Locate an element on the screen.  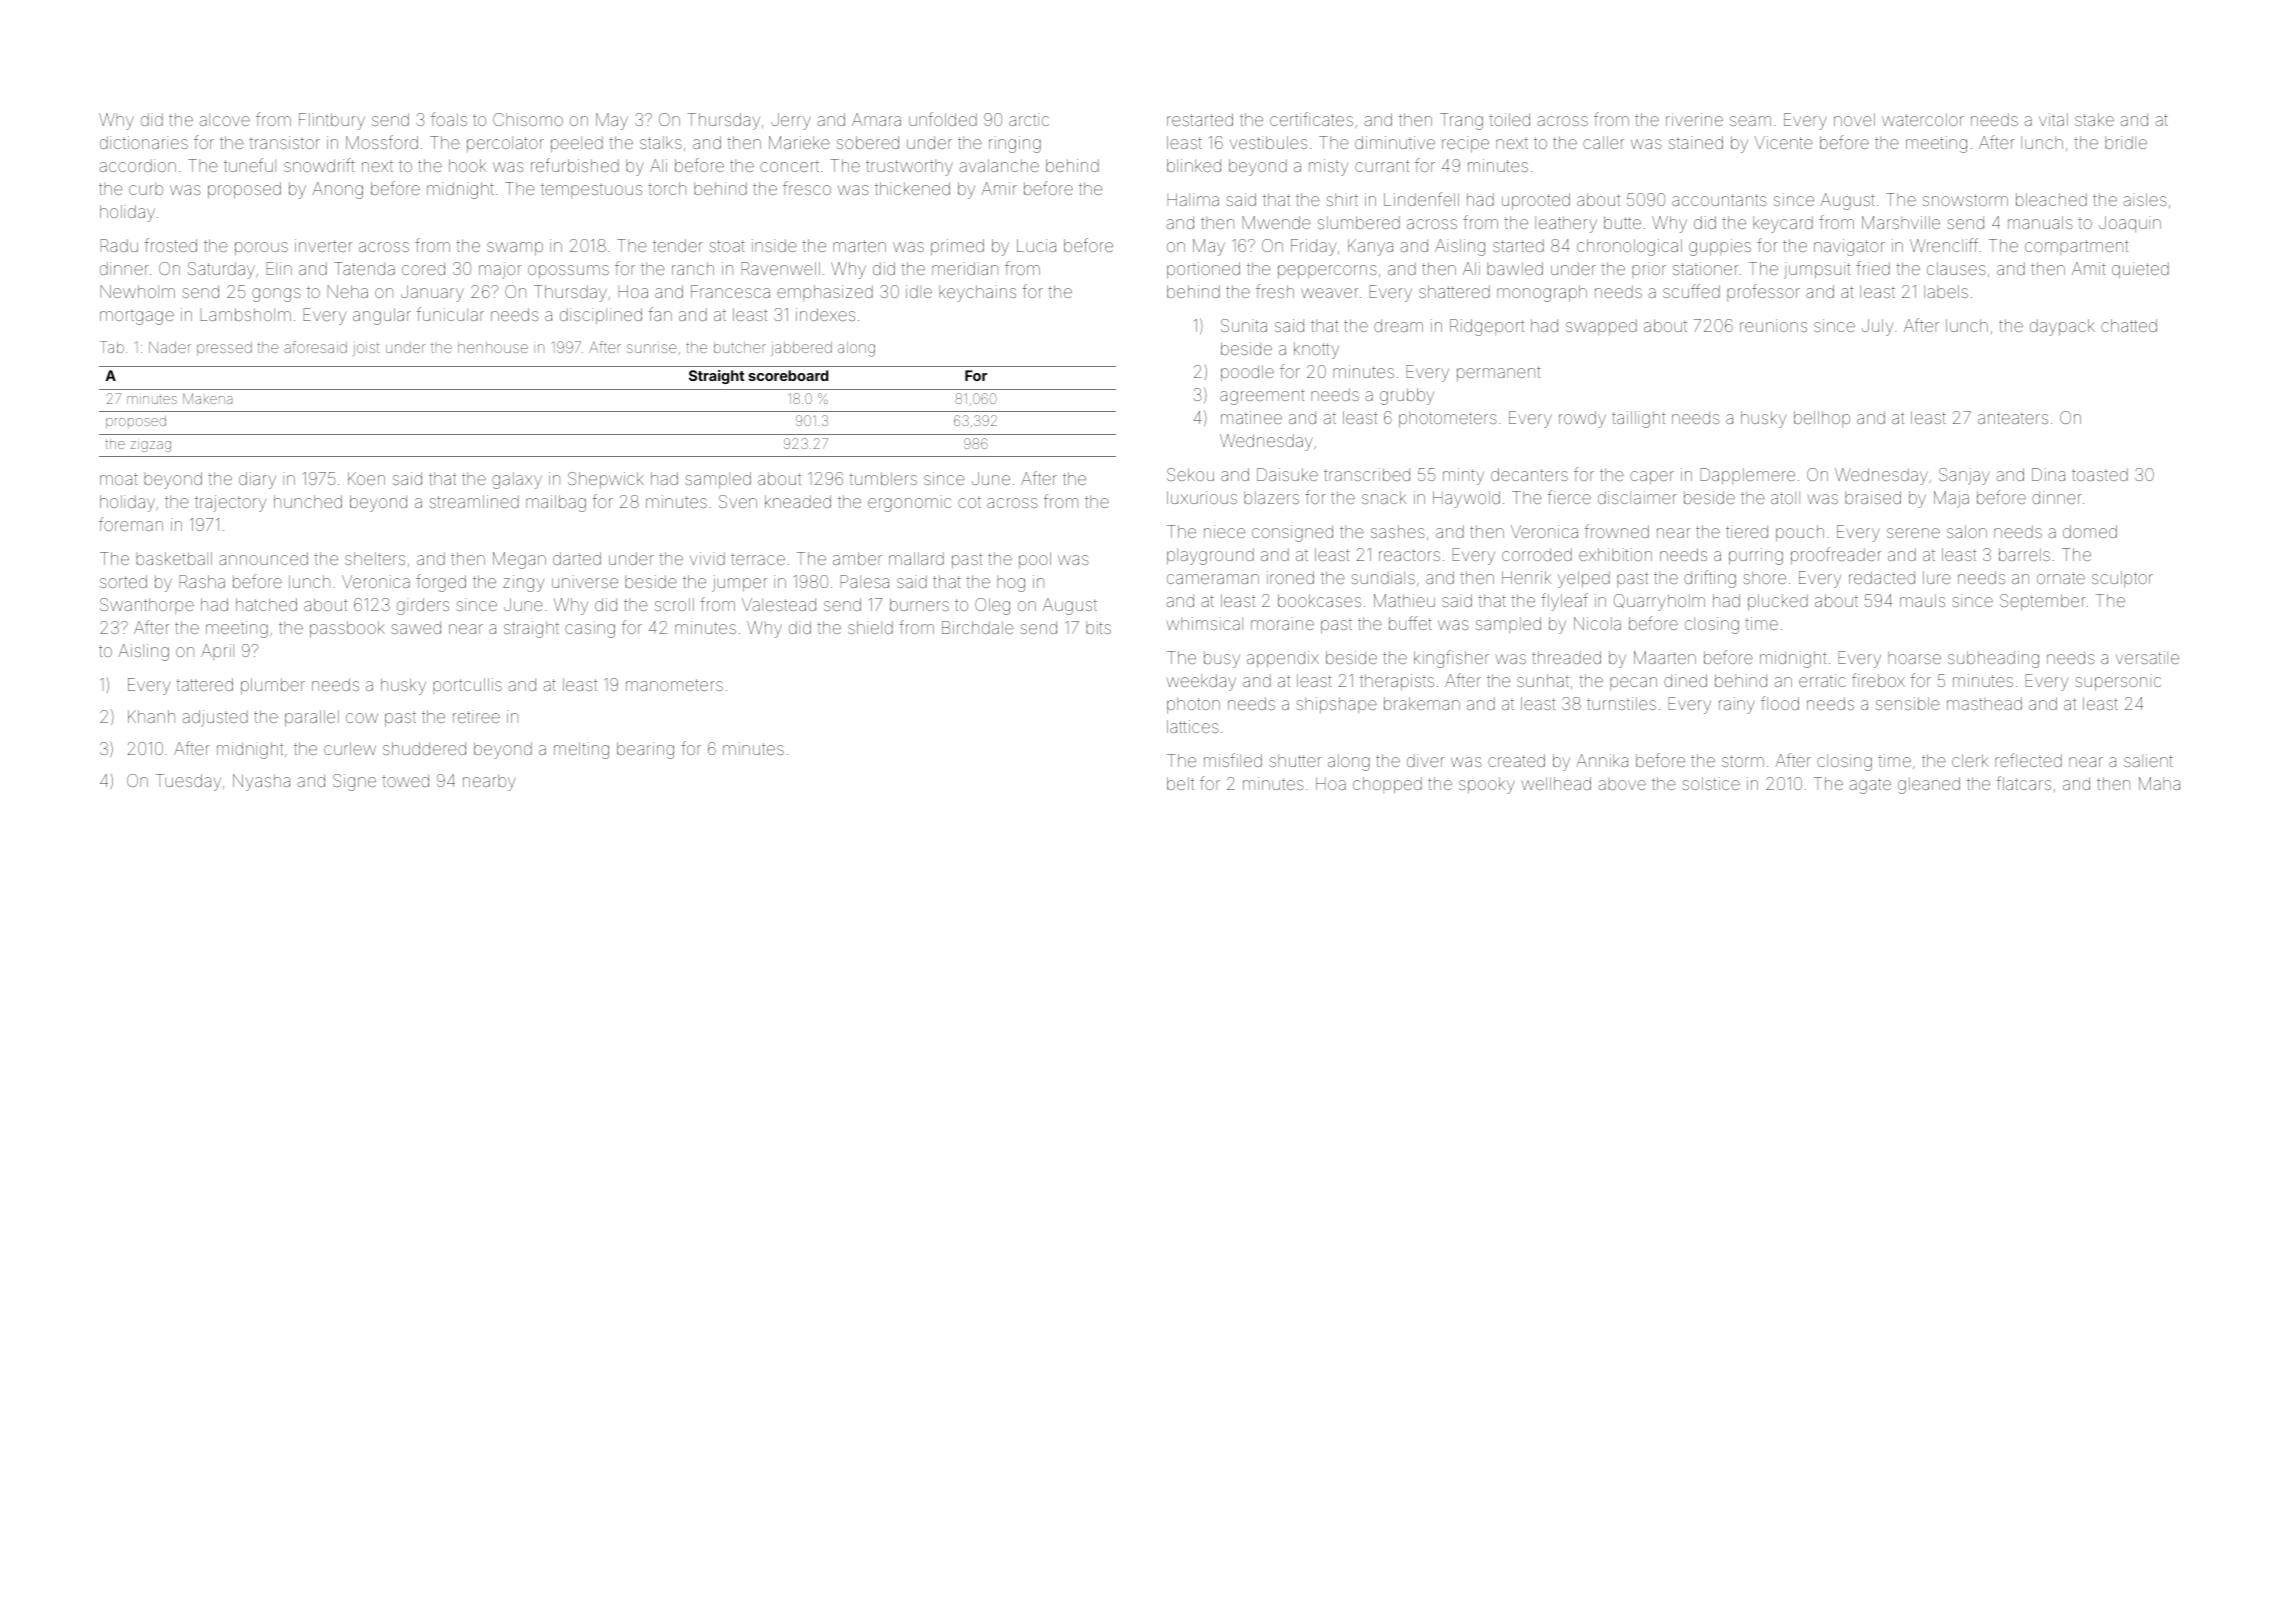
belt is located at coordinates (1180, 783).
